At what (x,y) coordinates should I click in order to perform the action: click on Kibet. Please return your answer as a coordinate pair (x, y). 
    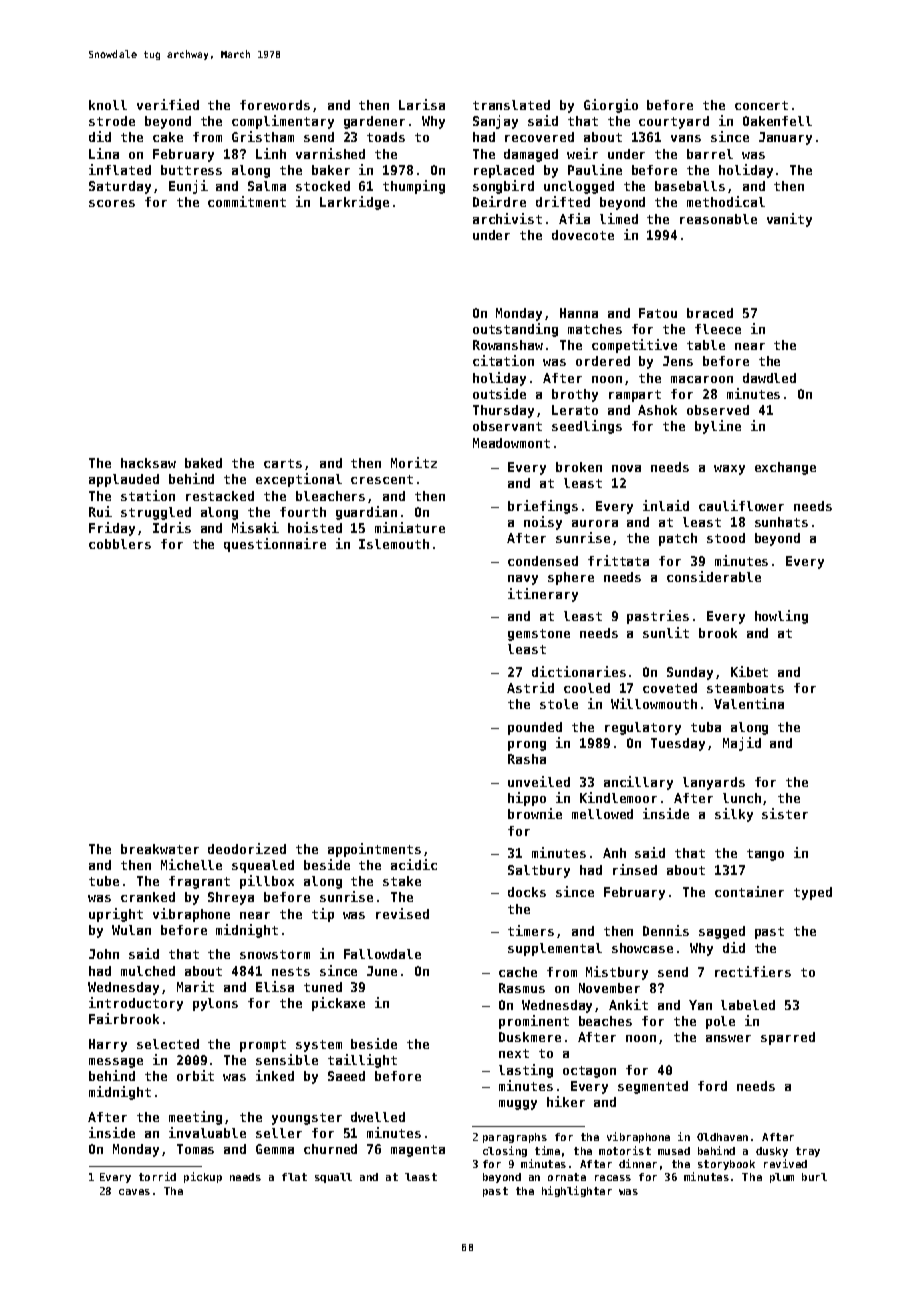
    Looking at the image, I should click on (749, 671).
